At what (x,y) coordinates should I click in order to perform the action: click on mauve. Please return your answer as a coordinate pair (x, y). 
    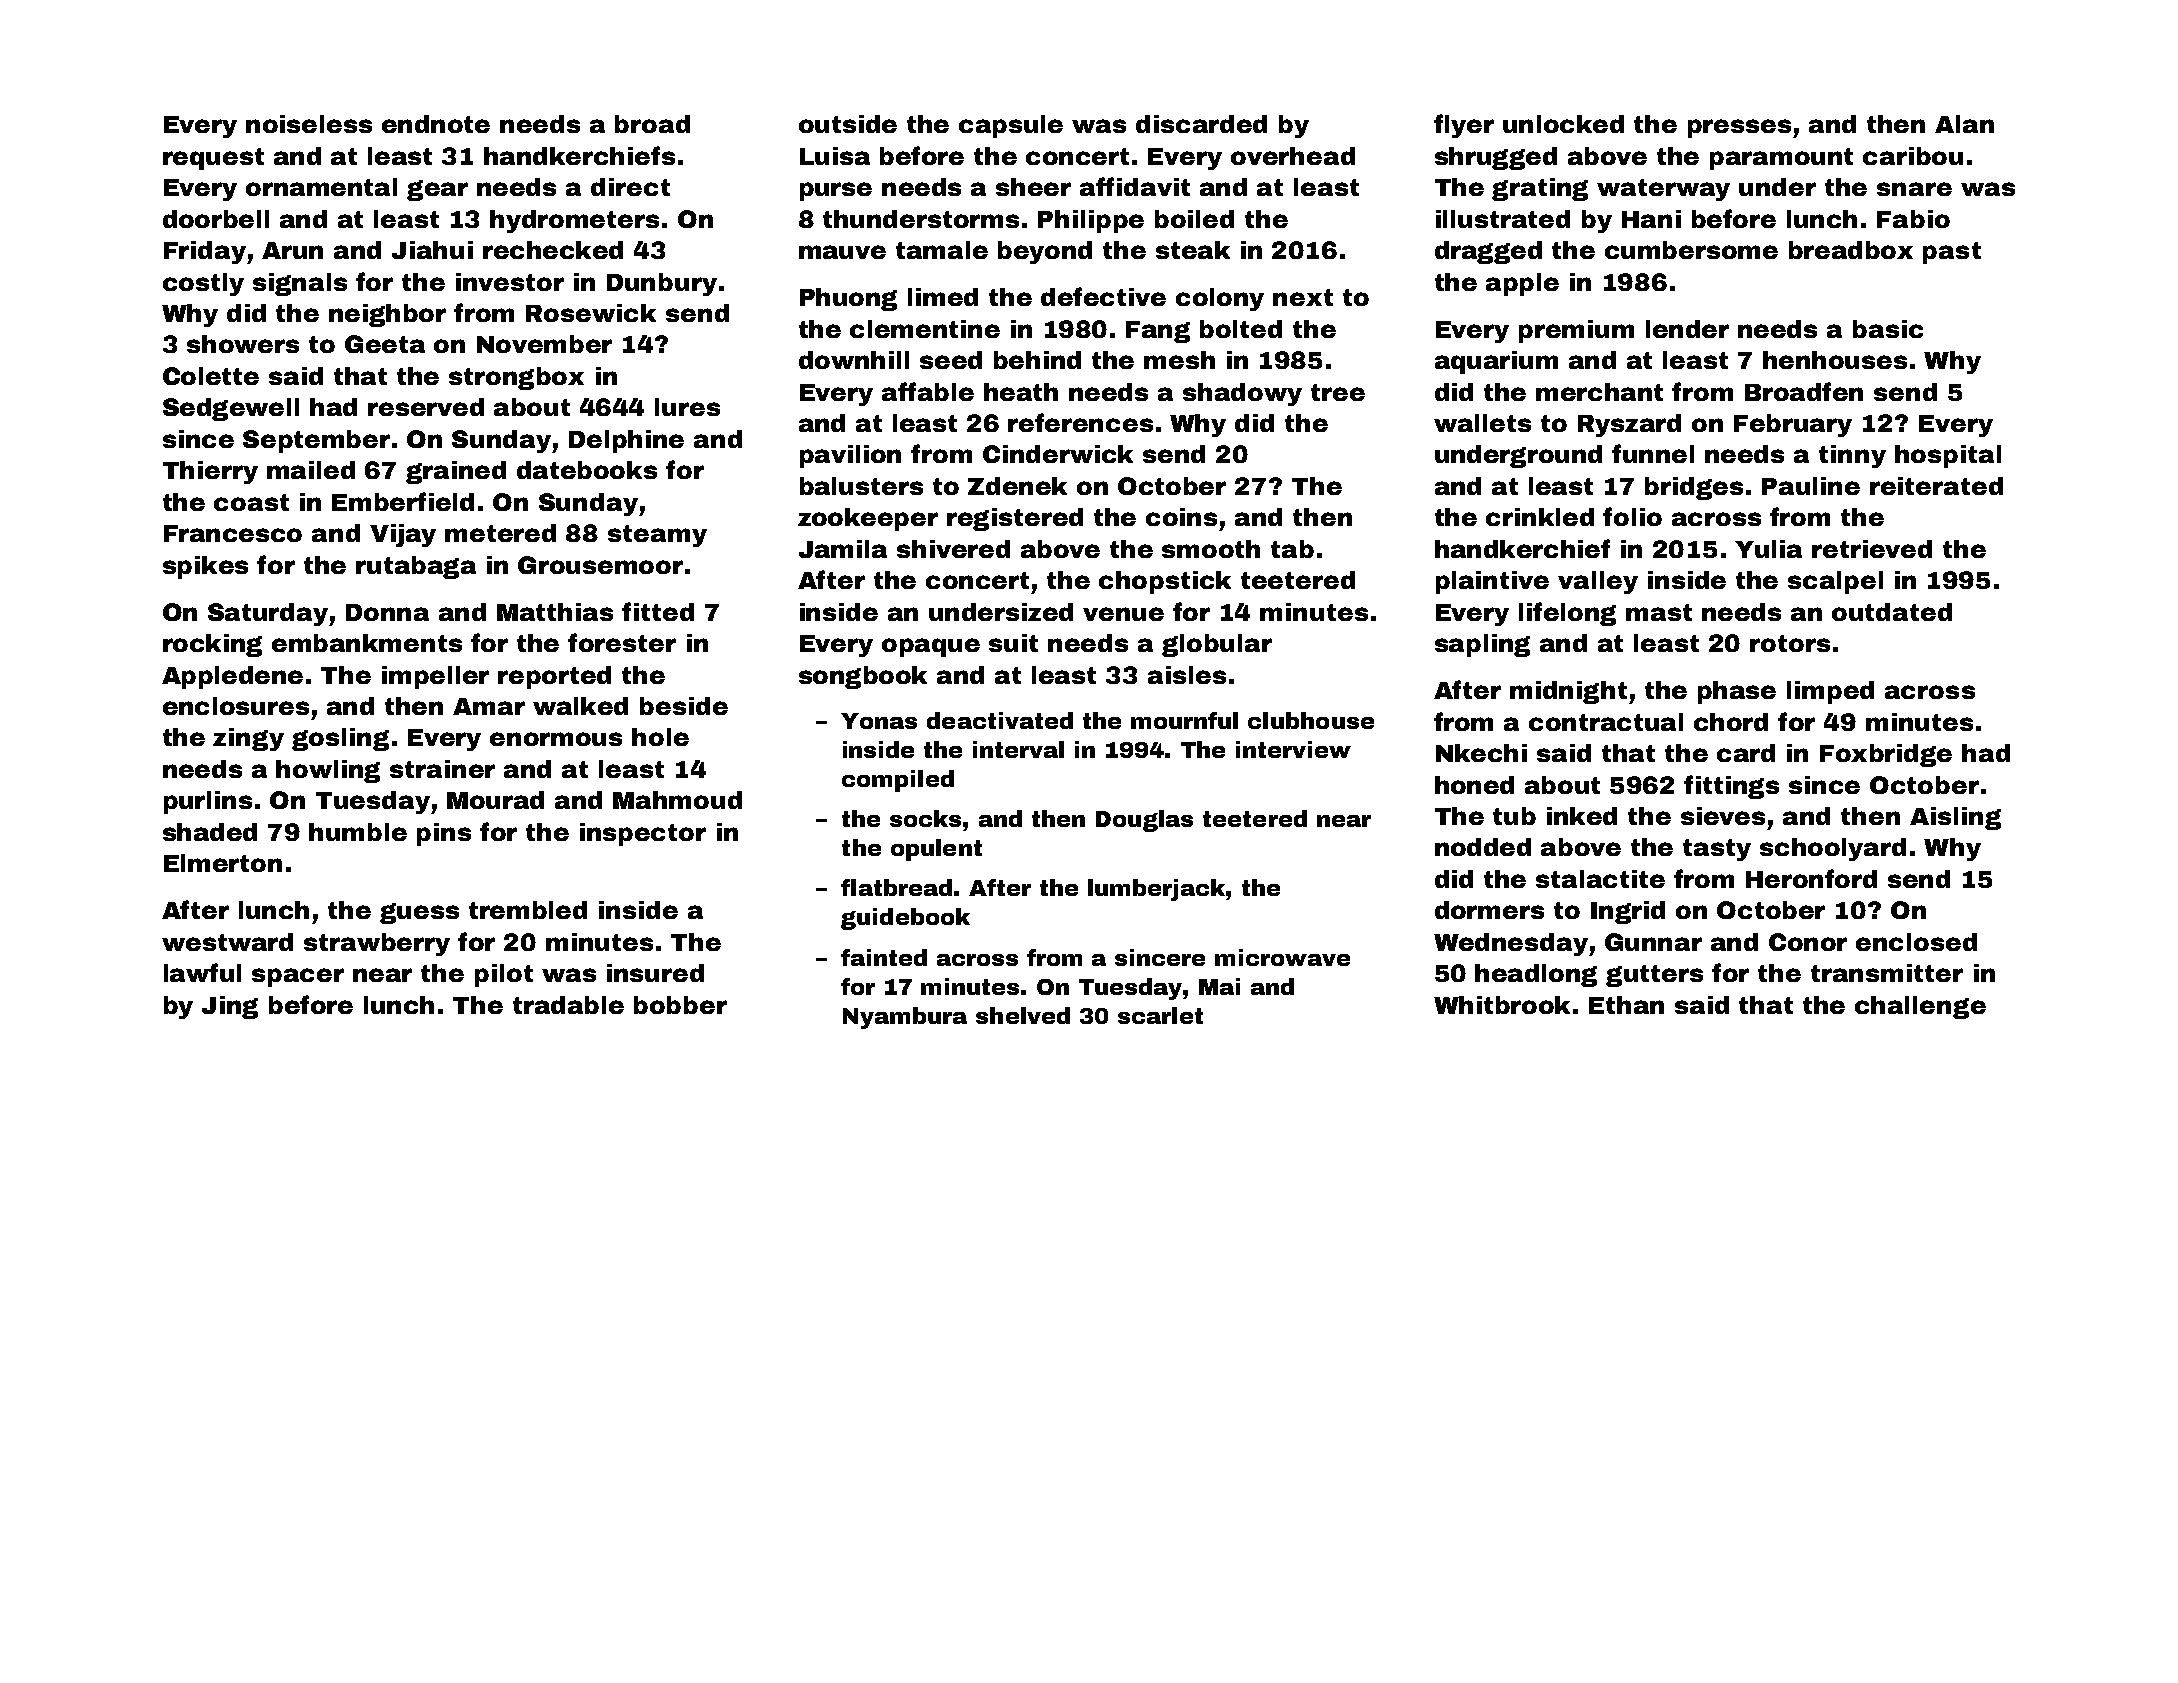
    Looking at the image, I should click on (842, 252).
